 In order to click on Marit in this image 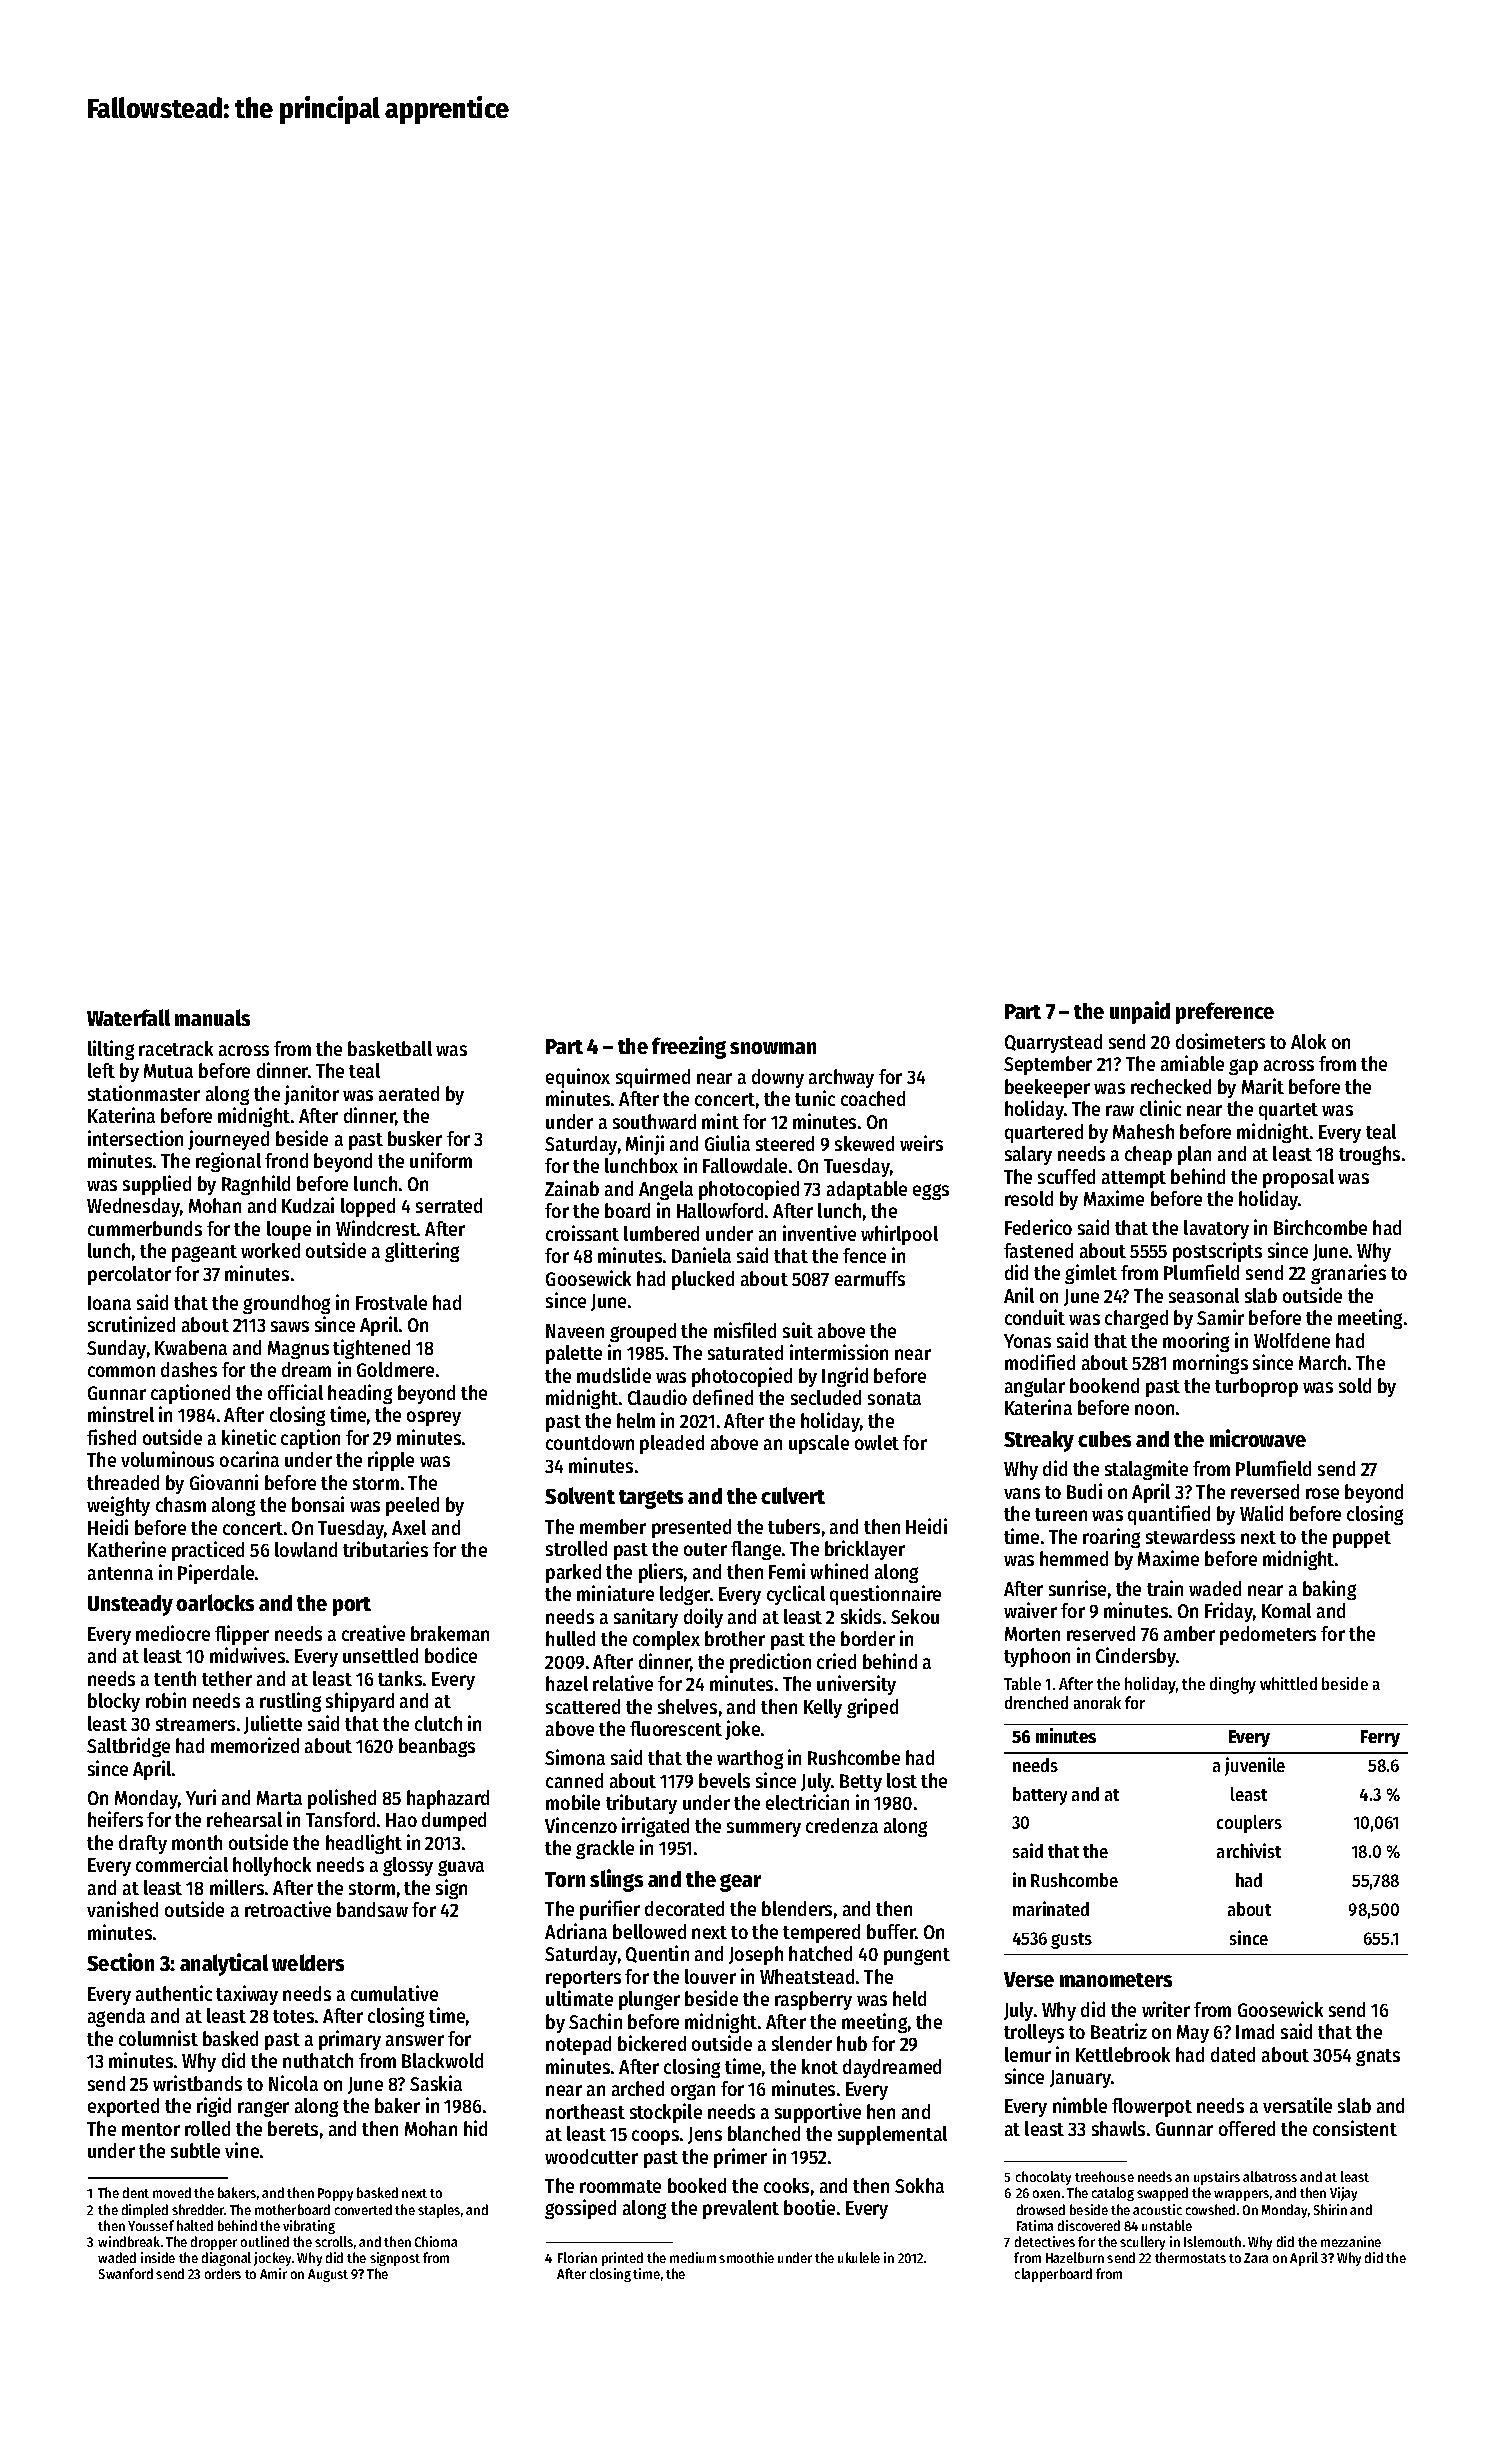, I will do `click(1263, 1086)`.
